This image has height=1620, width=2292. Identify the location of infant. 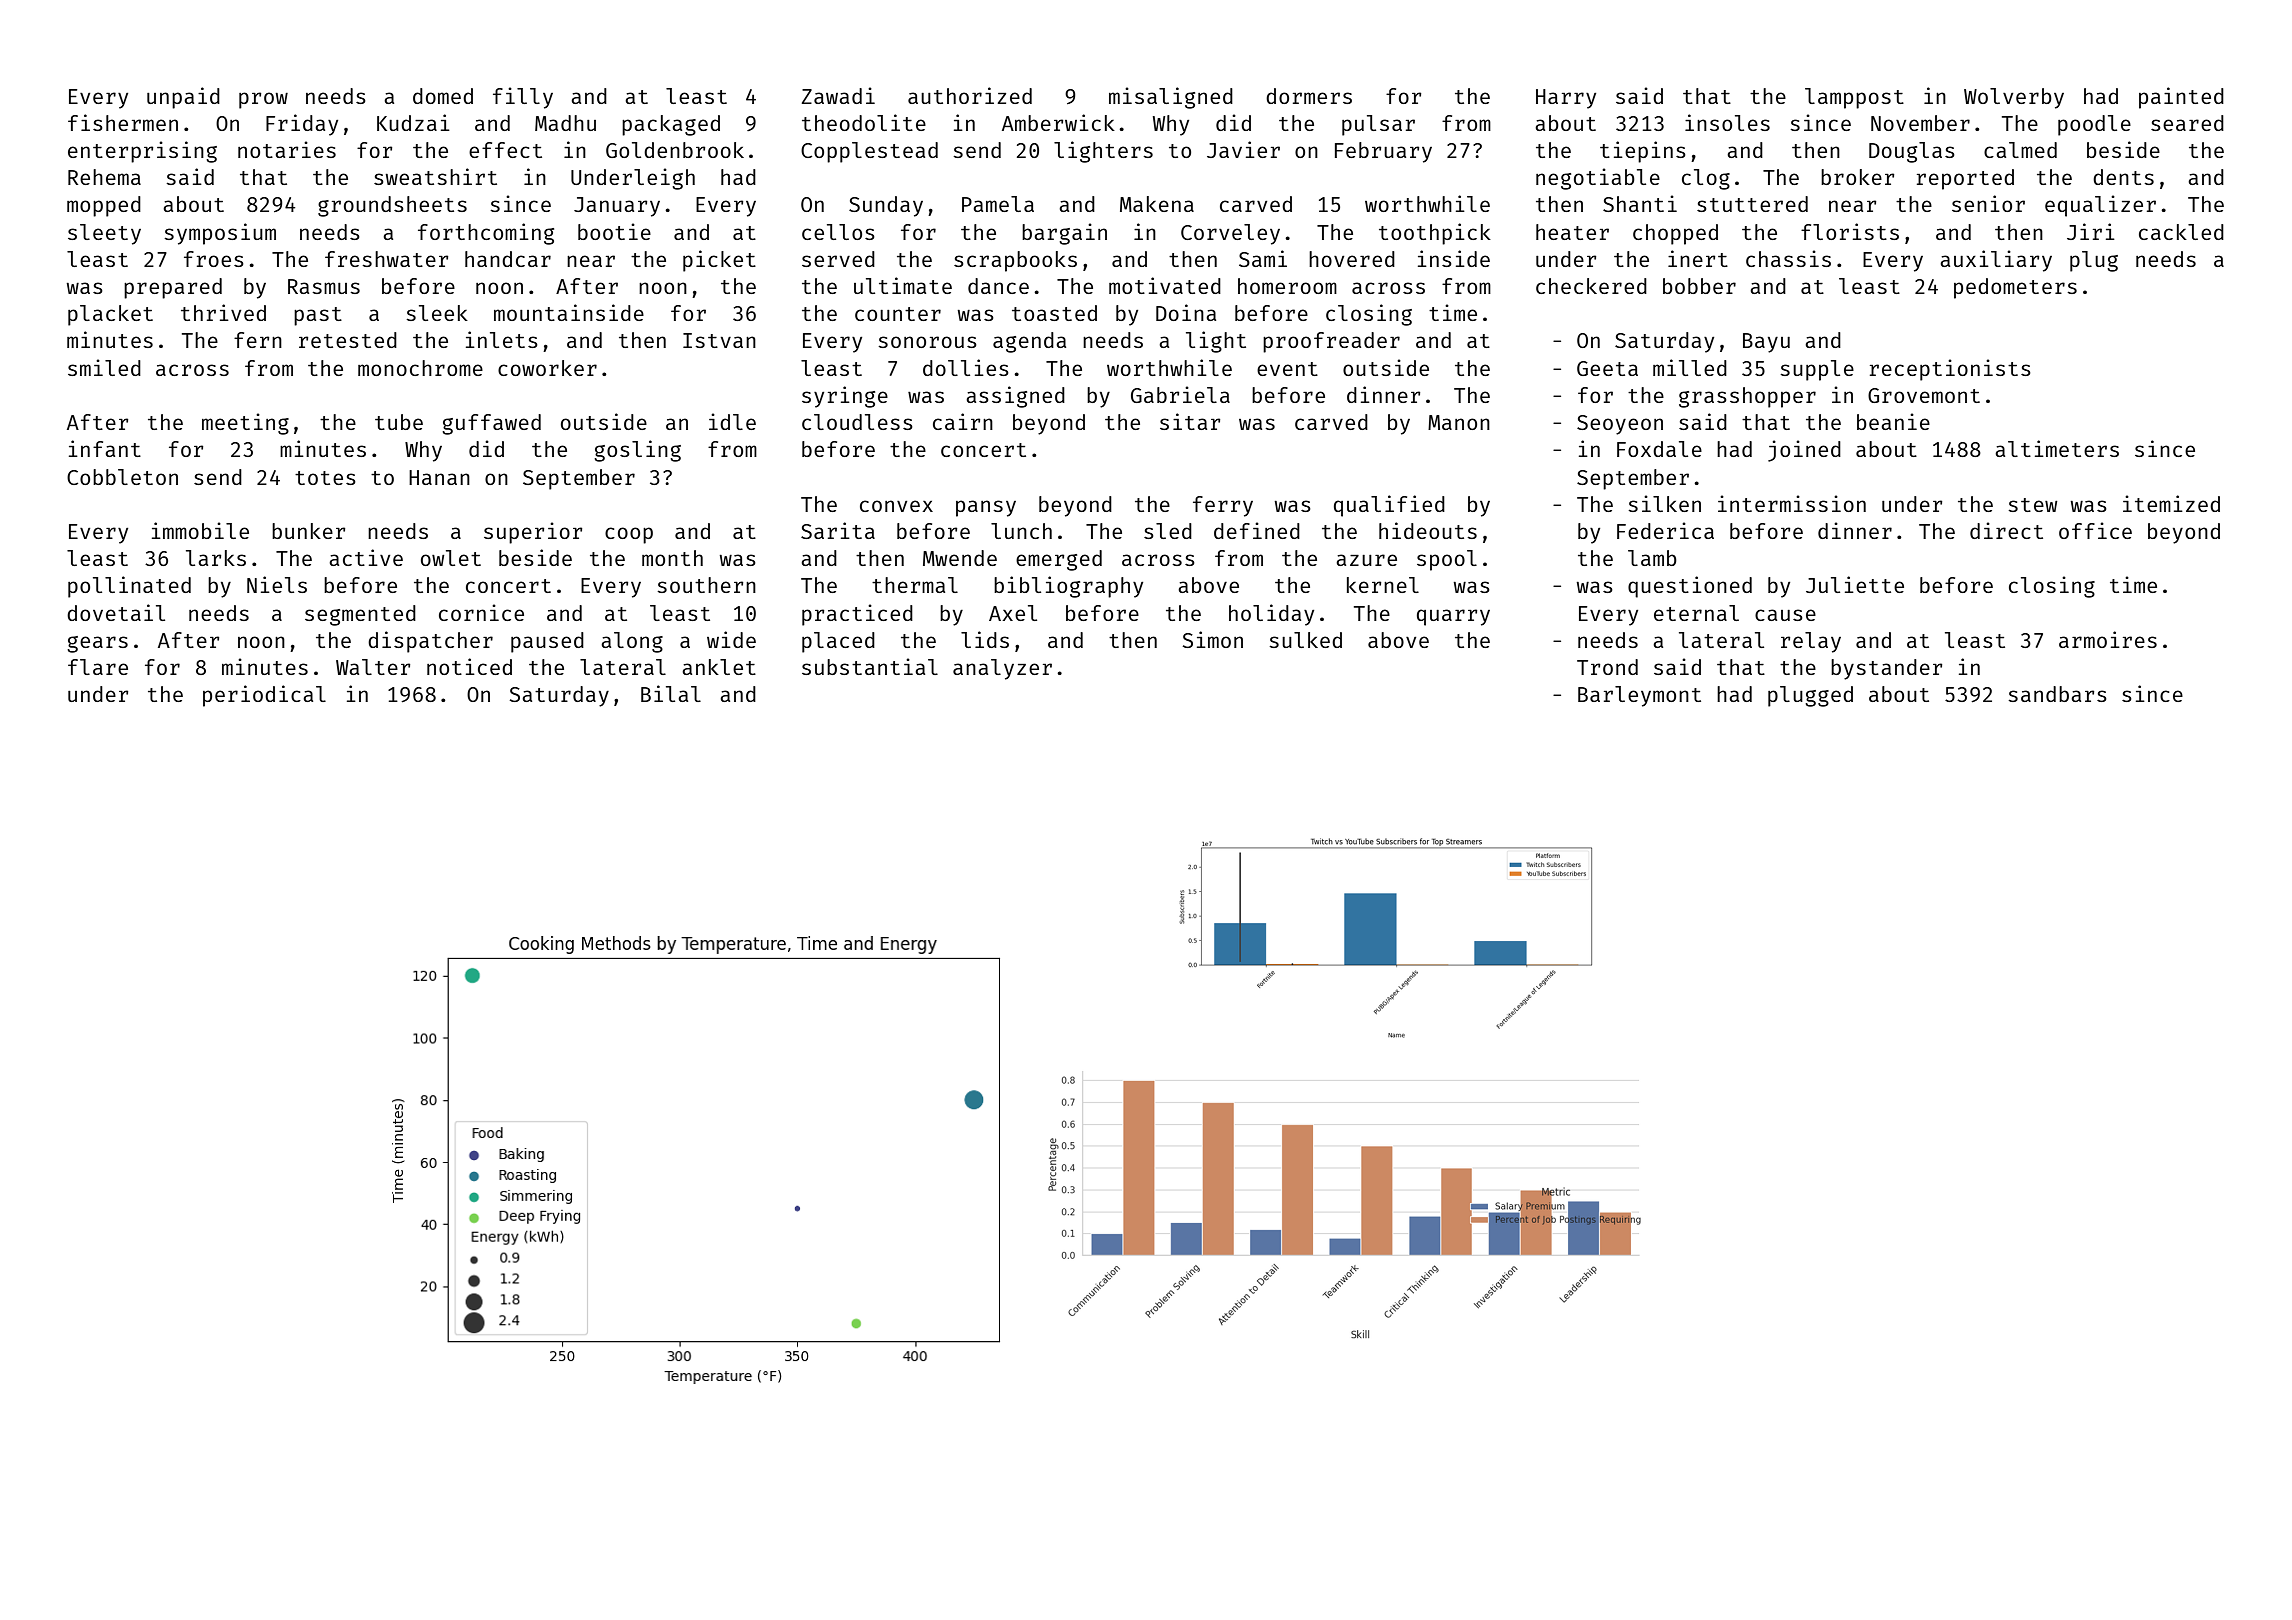
(105, 448).
